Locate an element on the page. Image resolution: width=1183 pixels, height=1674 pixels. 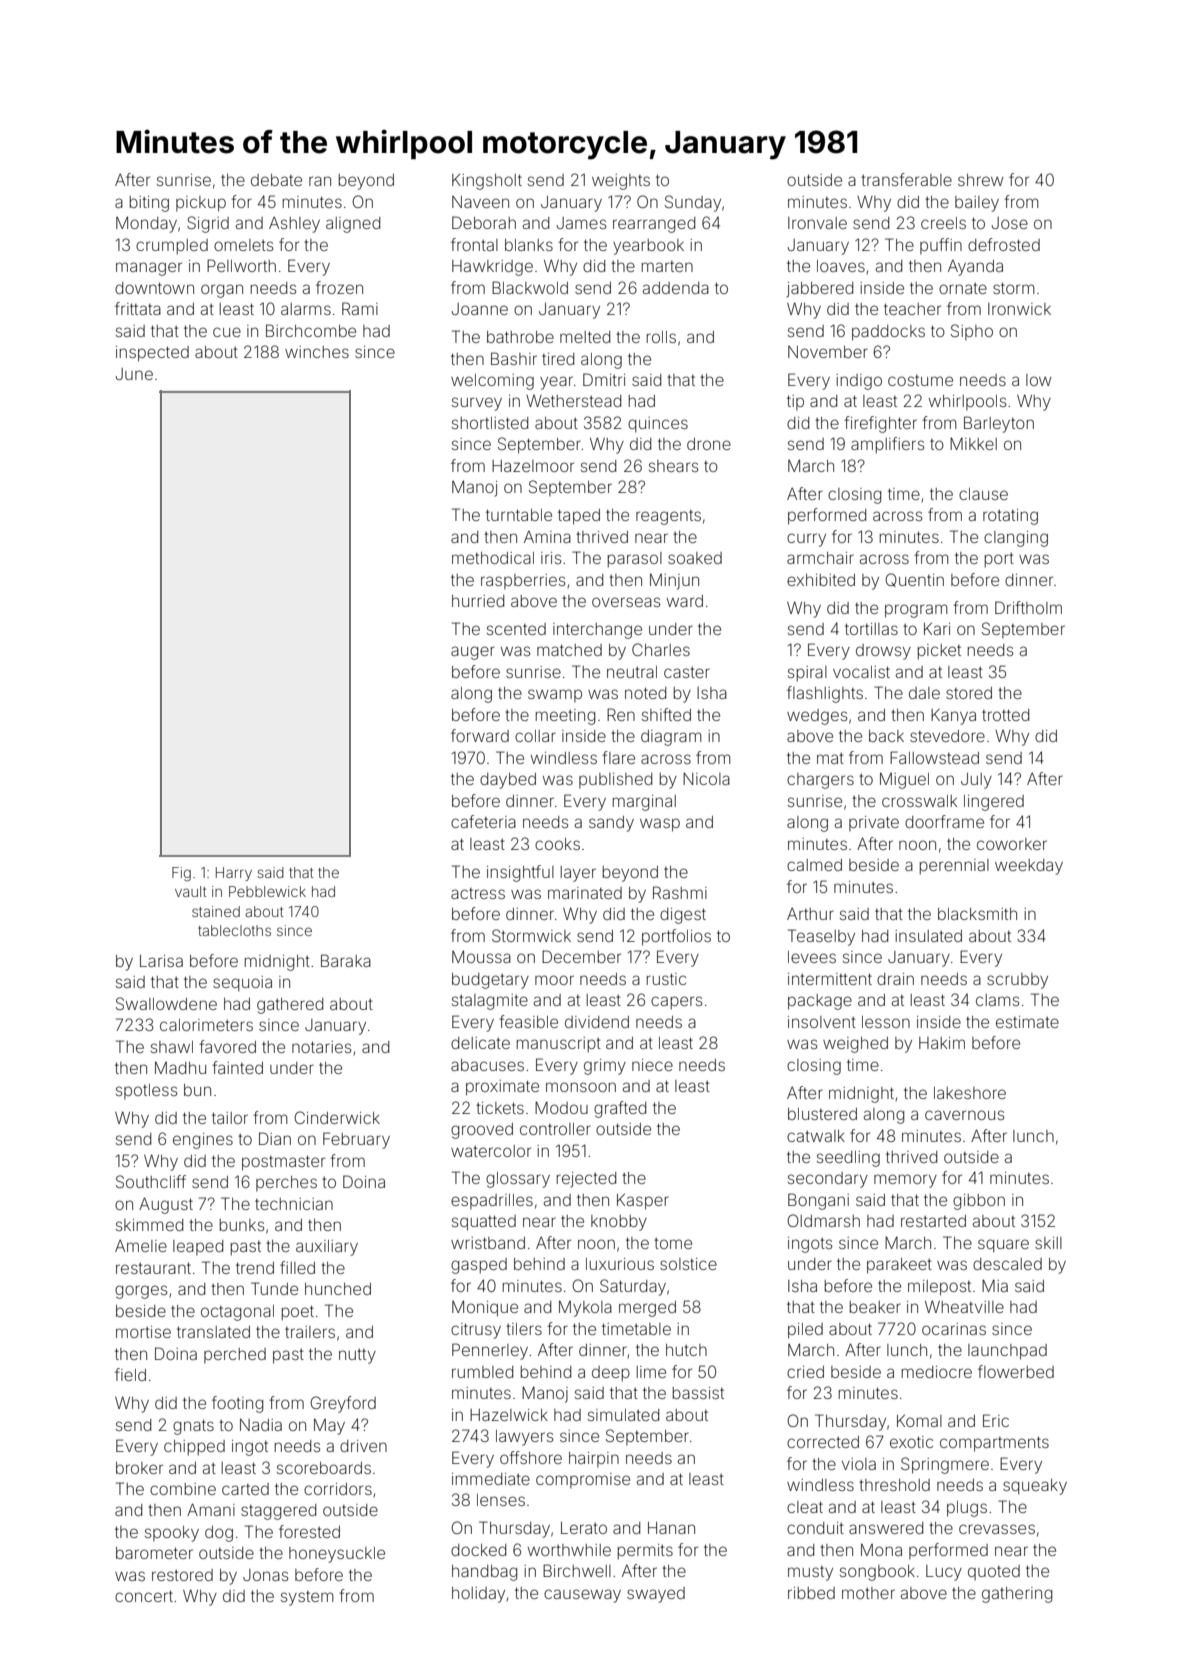
Madhu is located at coordinates (180, 1067).
